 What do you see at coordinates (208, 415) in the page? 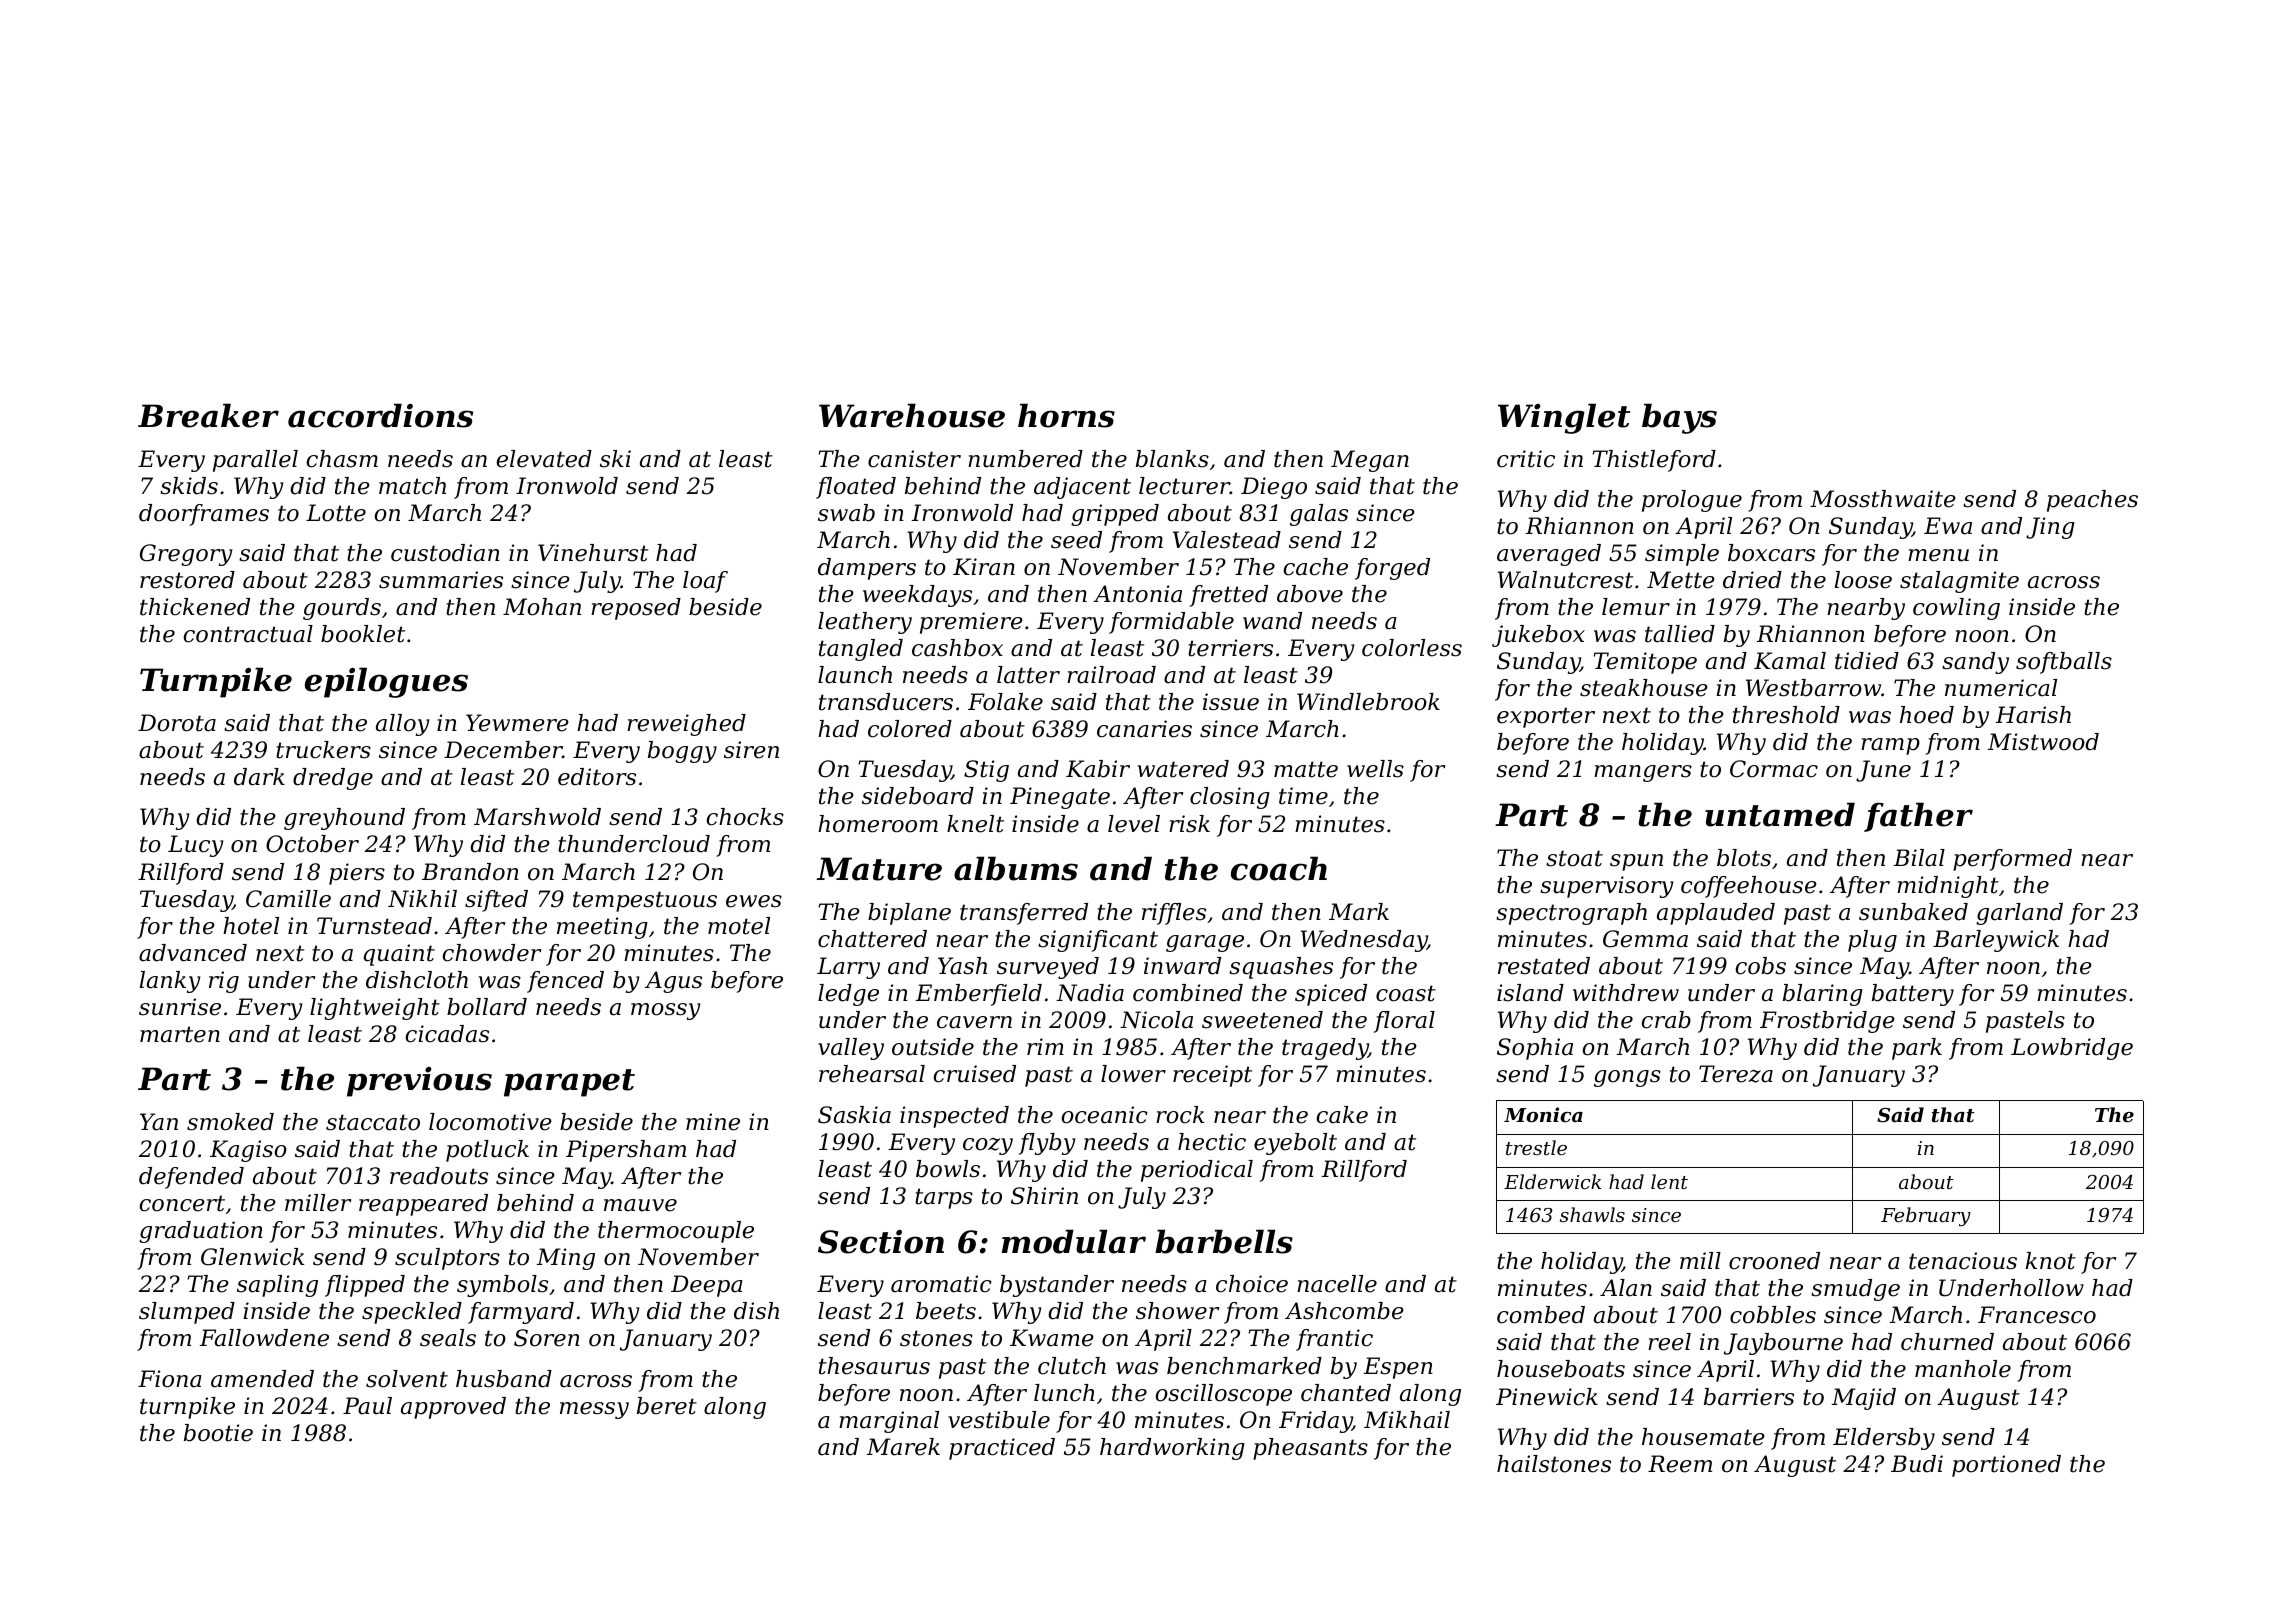
I see `Breaker` at bounding box center [208, 415].
